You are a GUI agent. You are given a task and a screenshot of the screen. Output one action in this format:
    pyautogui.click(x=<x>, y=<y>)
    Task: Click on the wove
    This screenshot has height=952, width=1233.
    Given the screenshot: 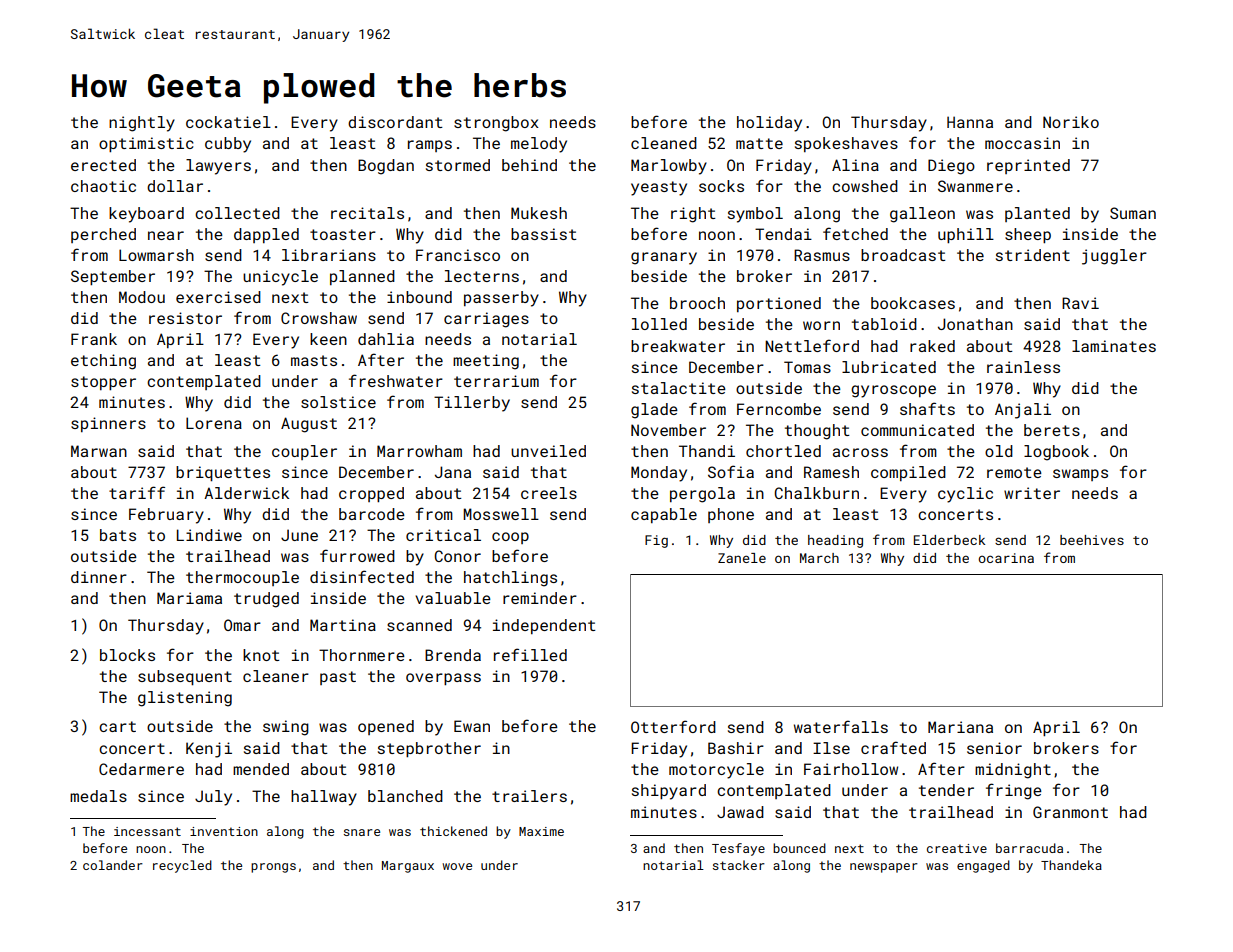 What is the action you would take?
    pyautogui.click(x=457, y=866)
